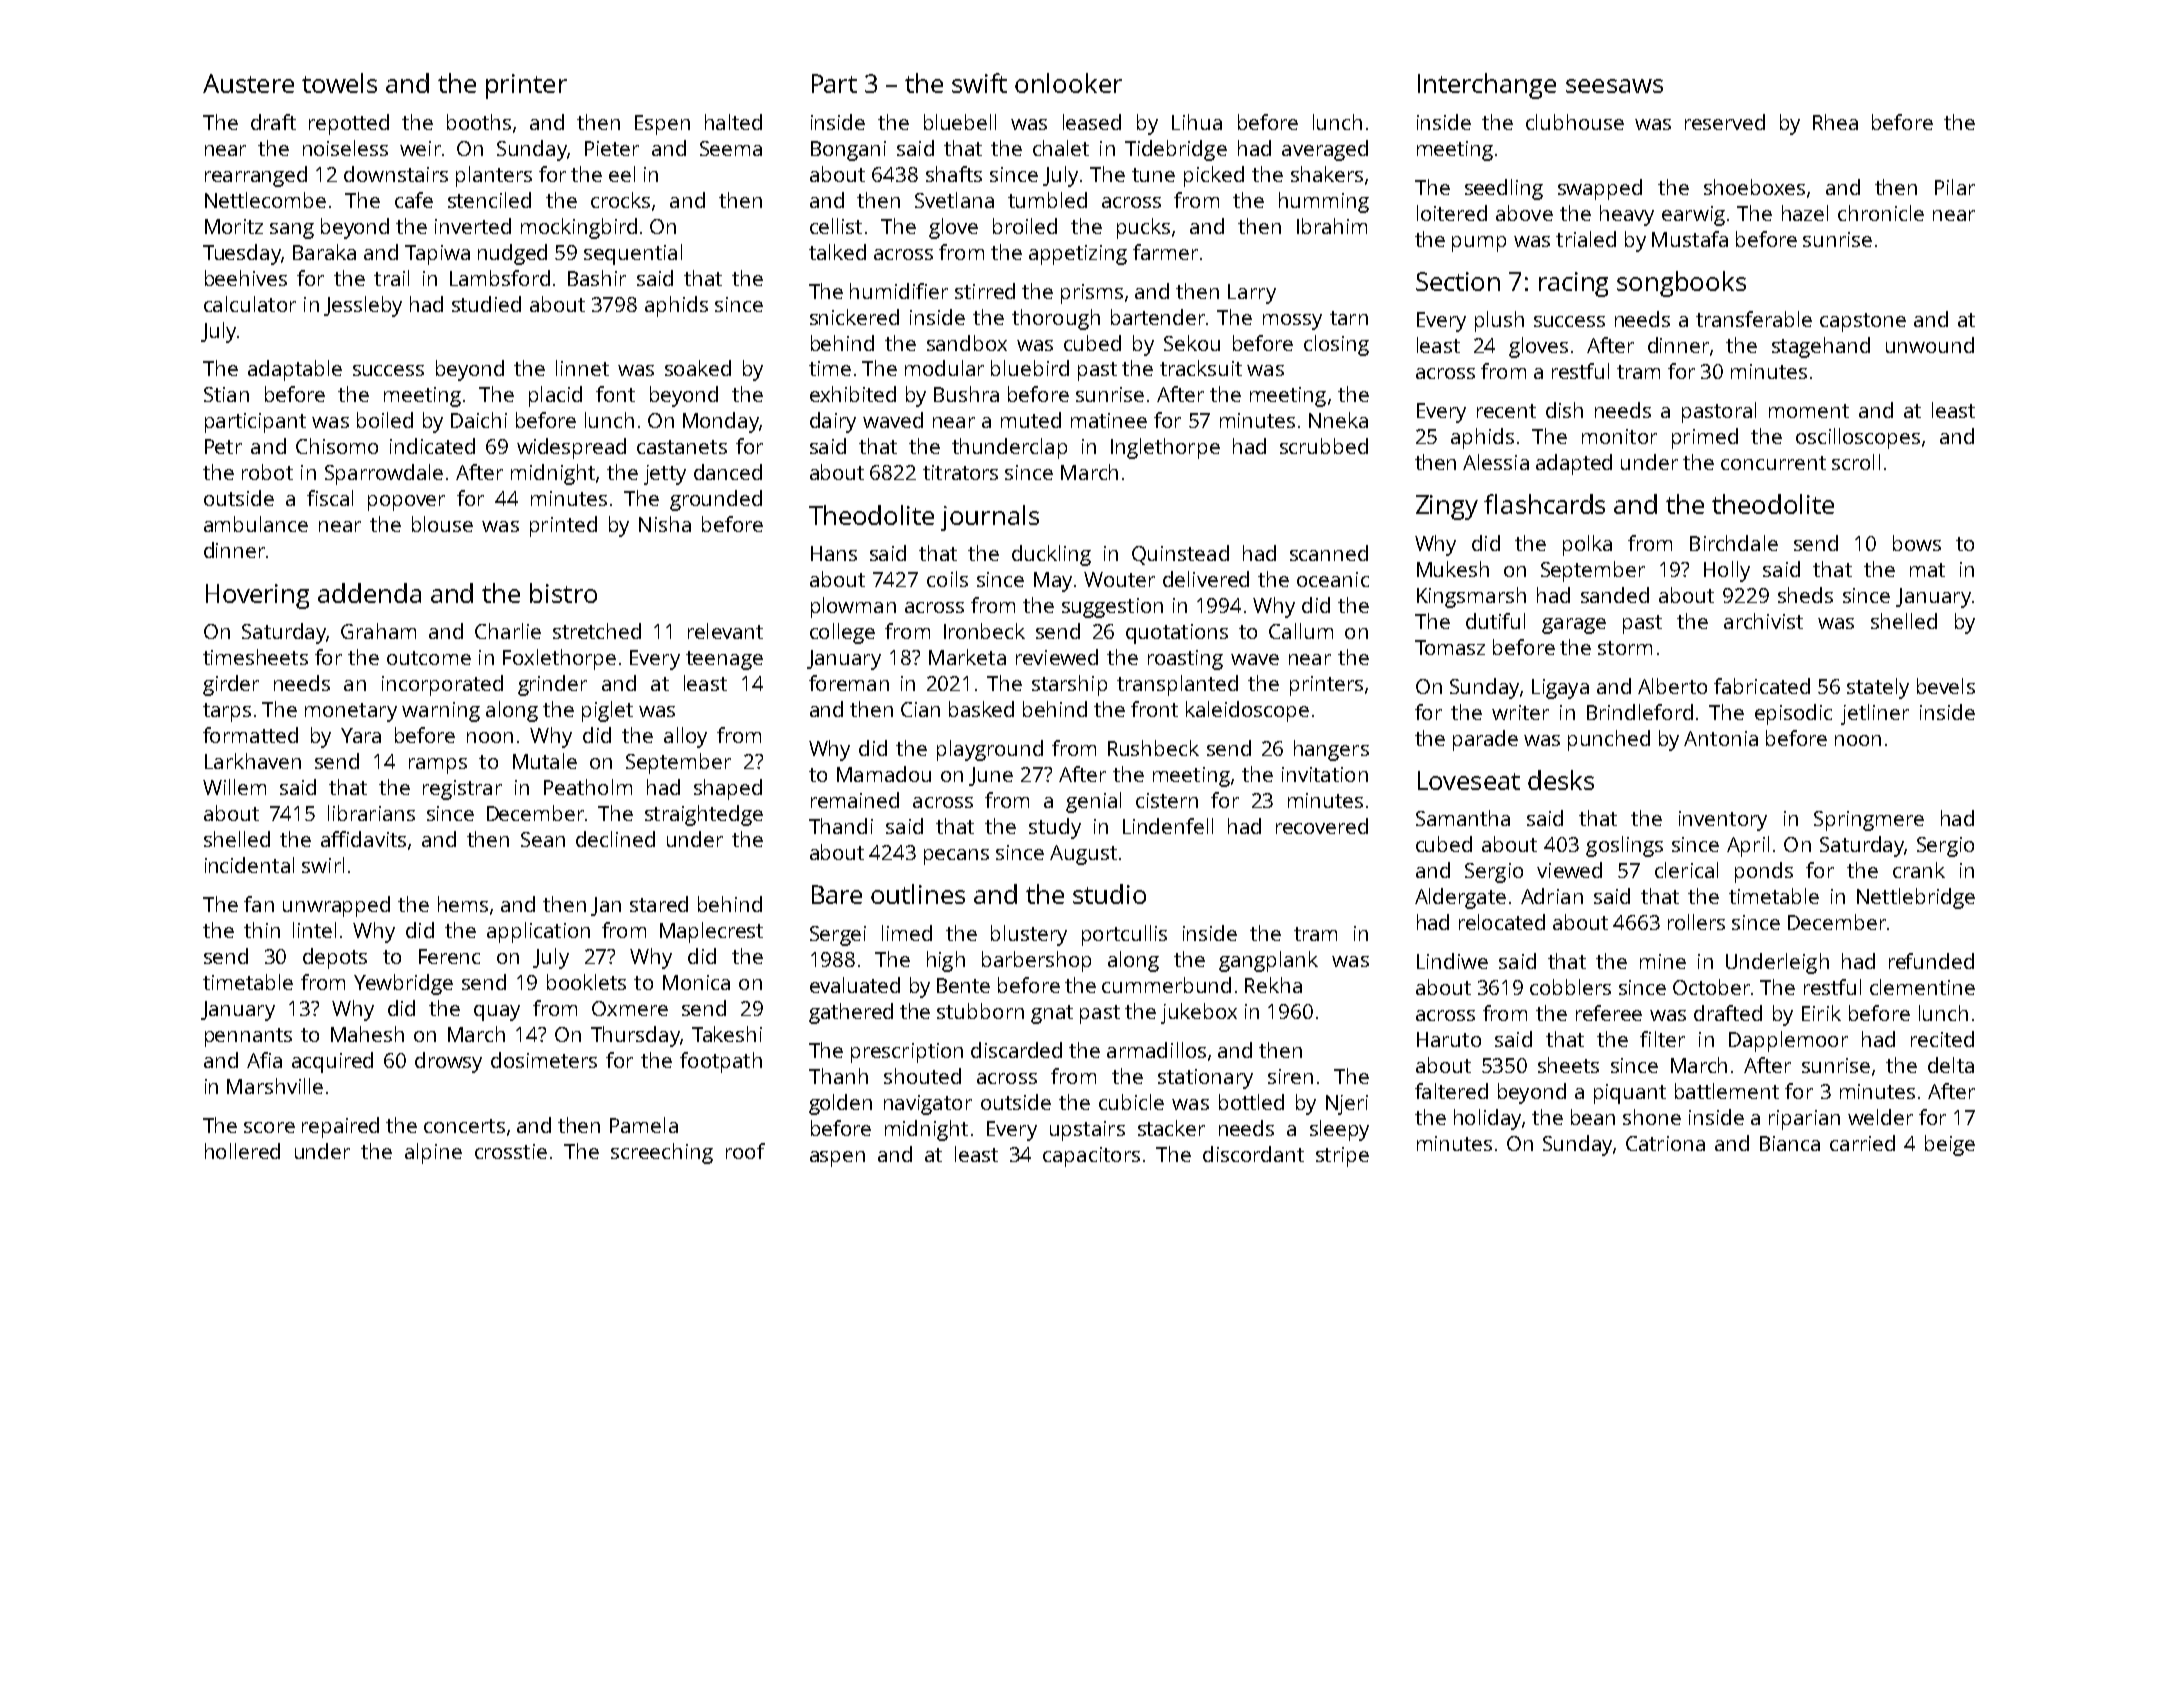 This screenshot has width=2178, height=1683. Describe the element at coordinates (1031, 420) in the screenshot. I see `muted` at that location.
